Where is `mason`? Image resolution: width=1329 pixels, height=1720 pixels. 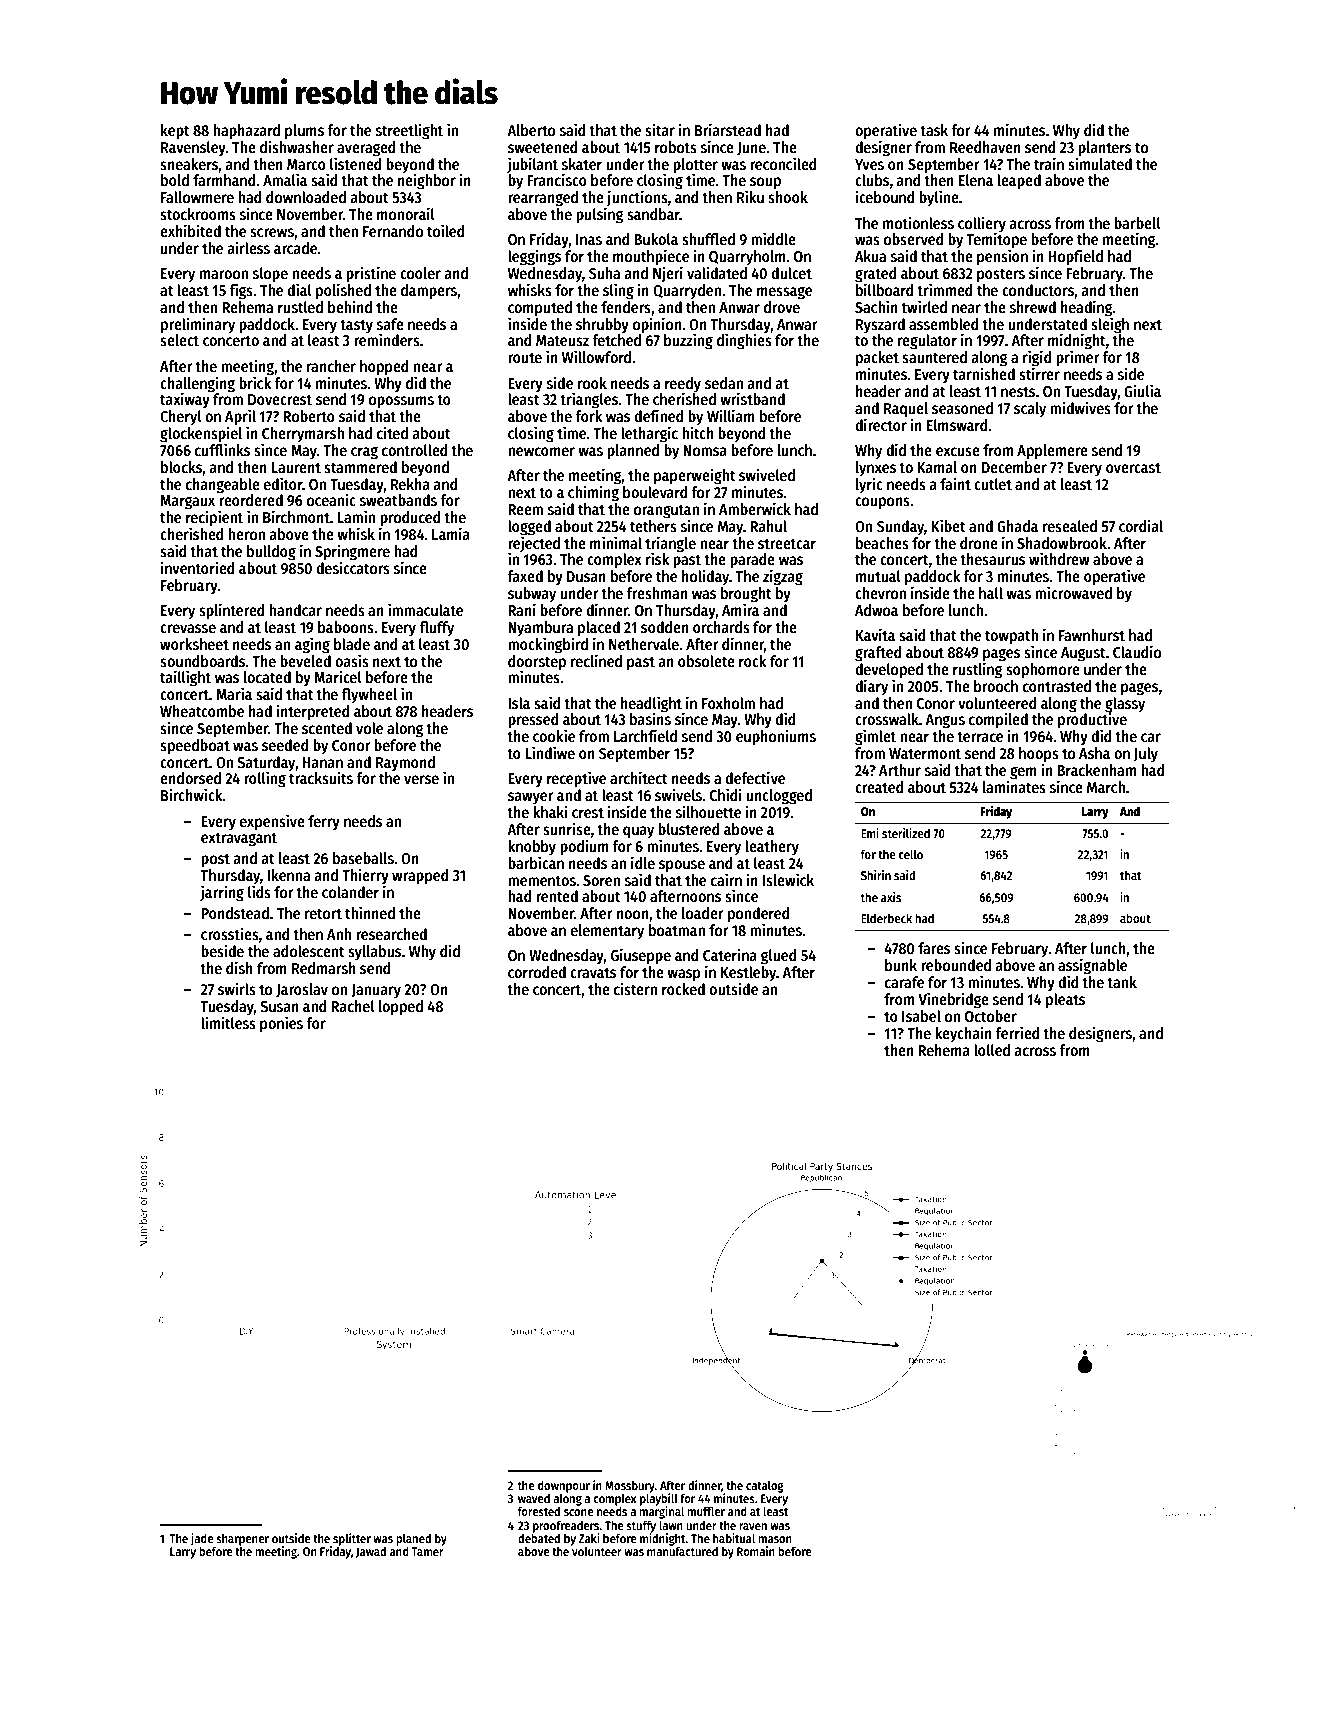 mason is located at coordinates (775, 1539).
